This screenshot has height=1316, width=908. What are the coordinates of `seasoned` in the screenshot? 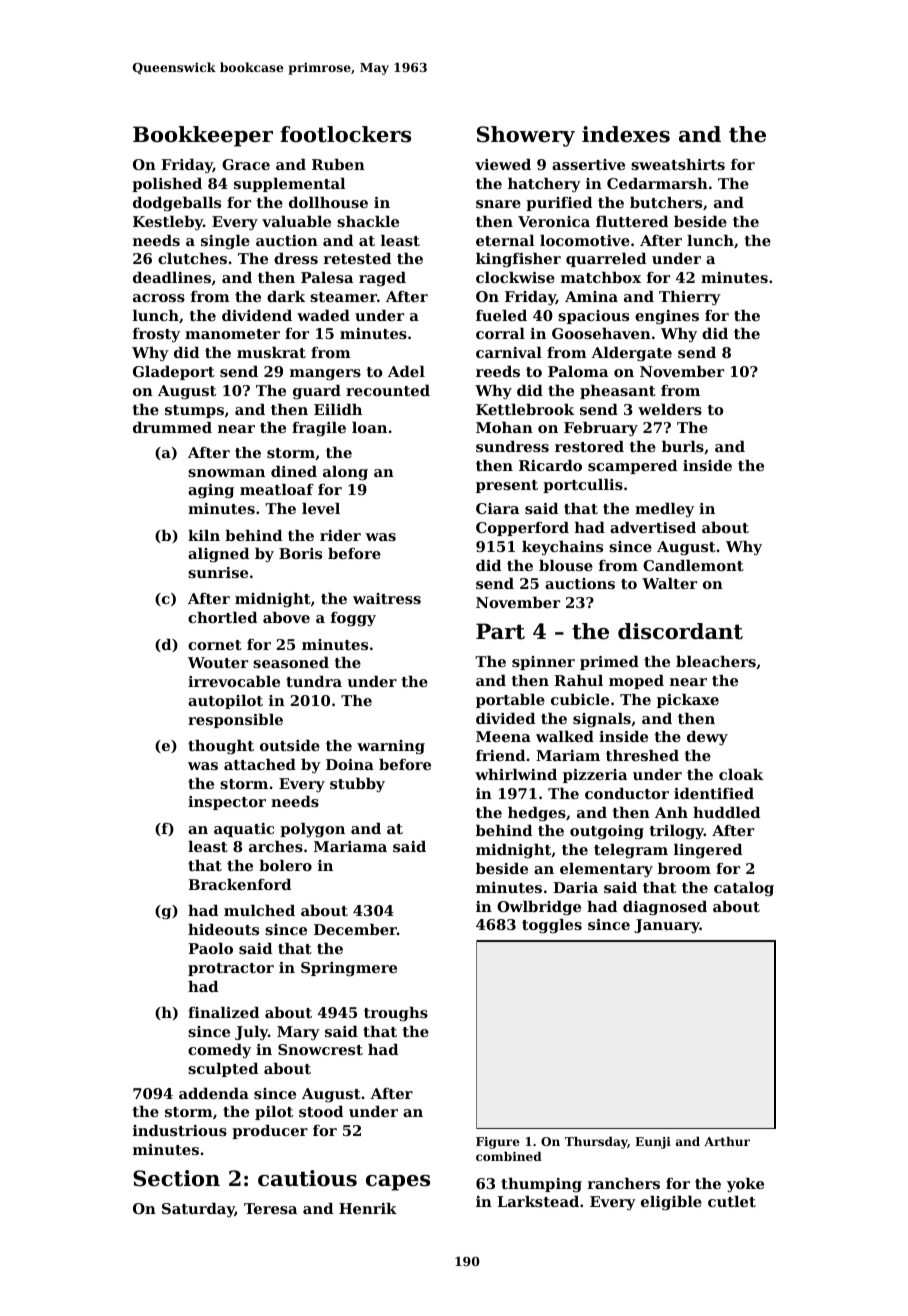 It's located at (291, 662).
